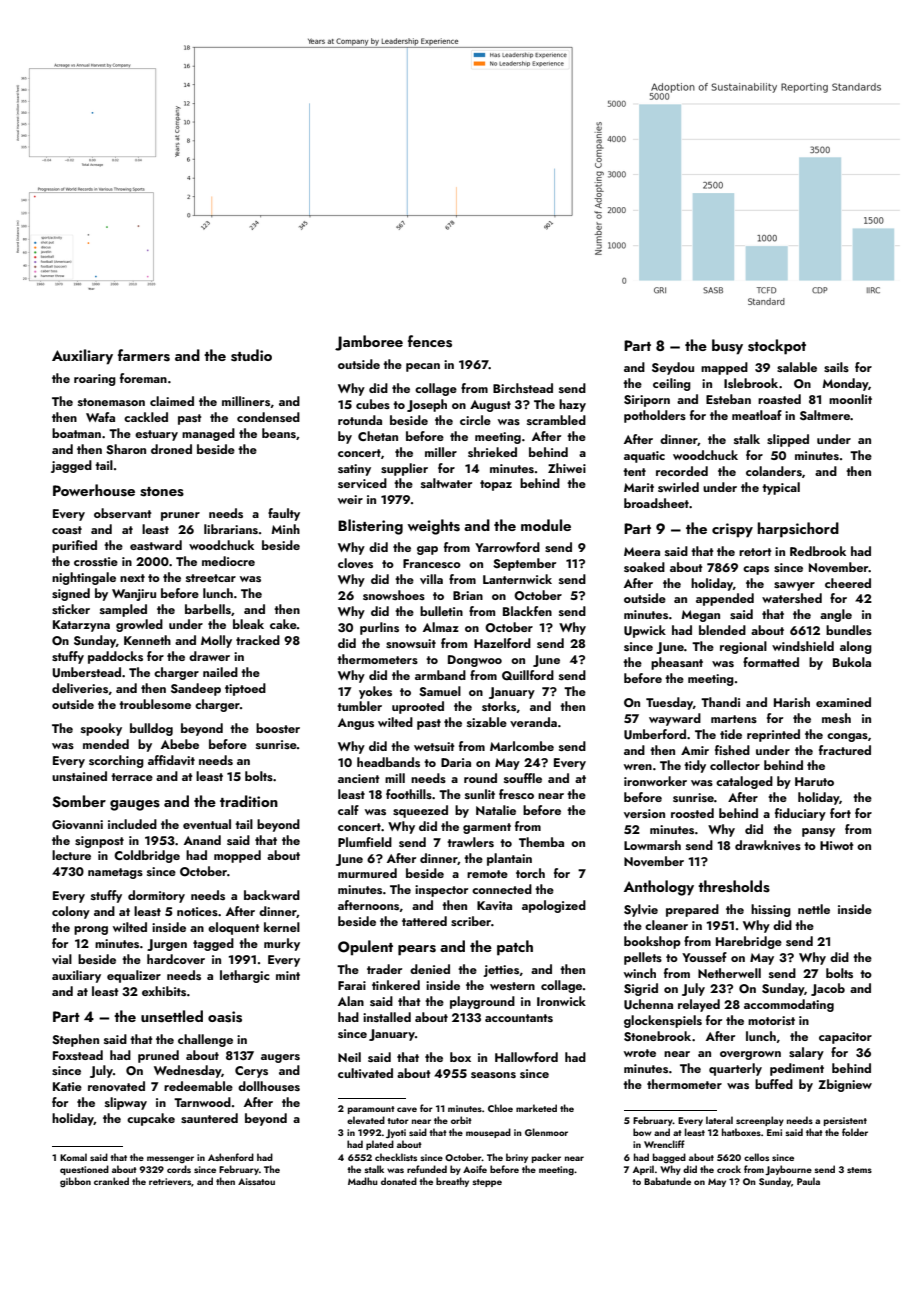 The image size is (924, 1308). I want to click on purlins, so click(379, 628).
